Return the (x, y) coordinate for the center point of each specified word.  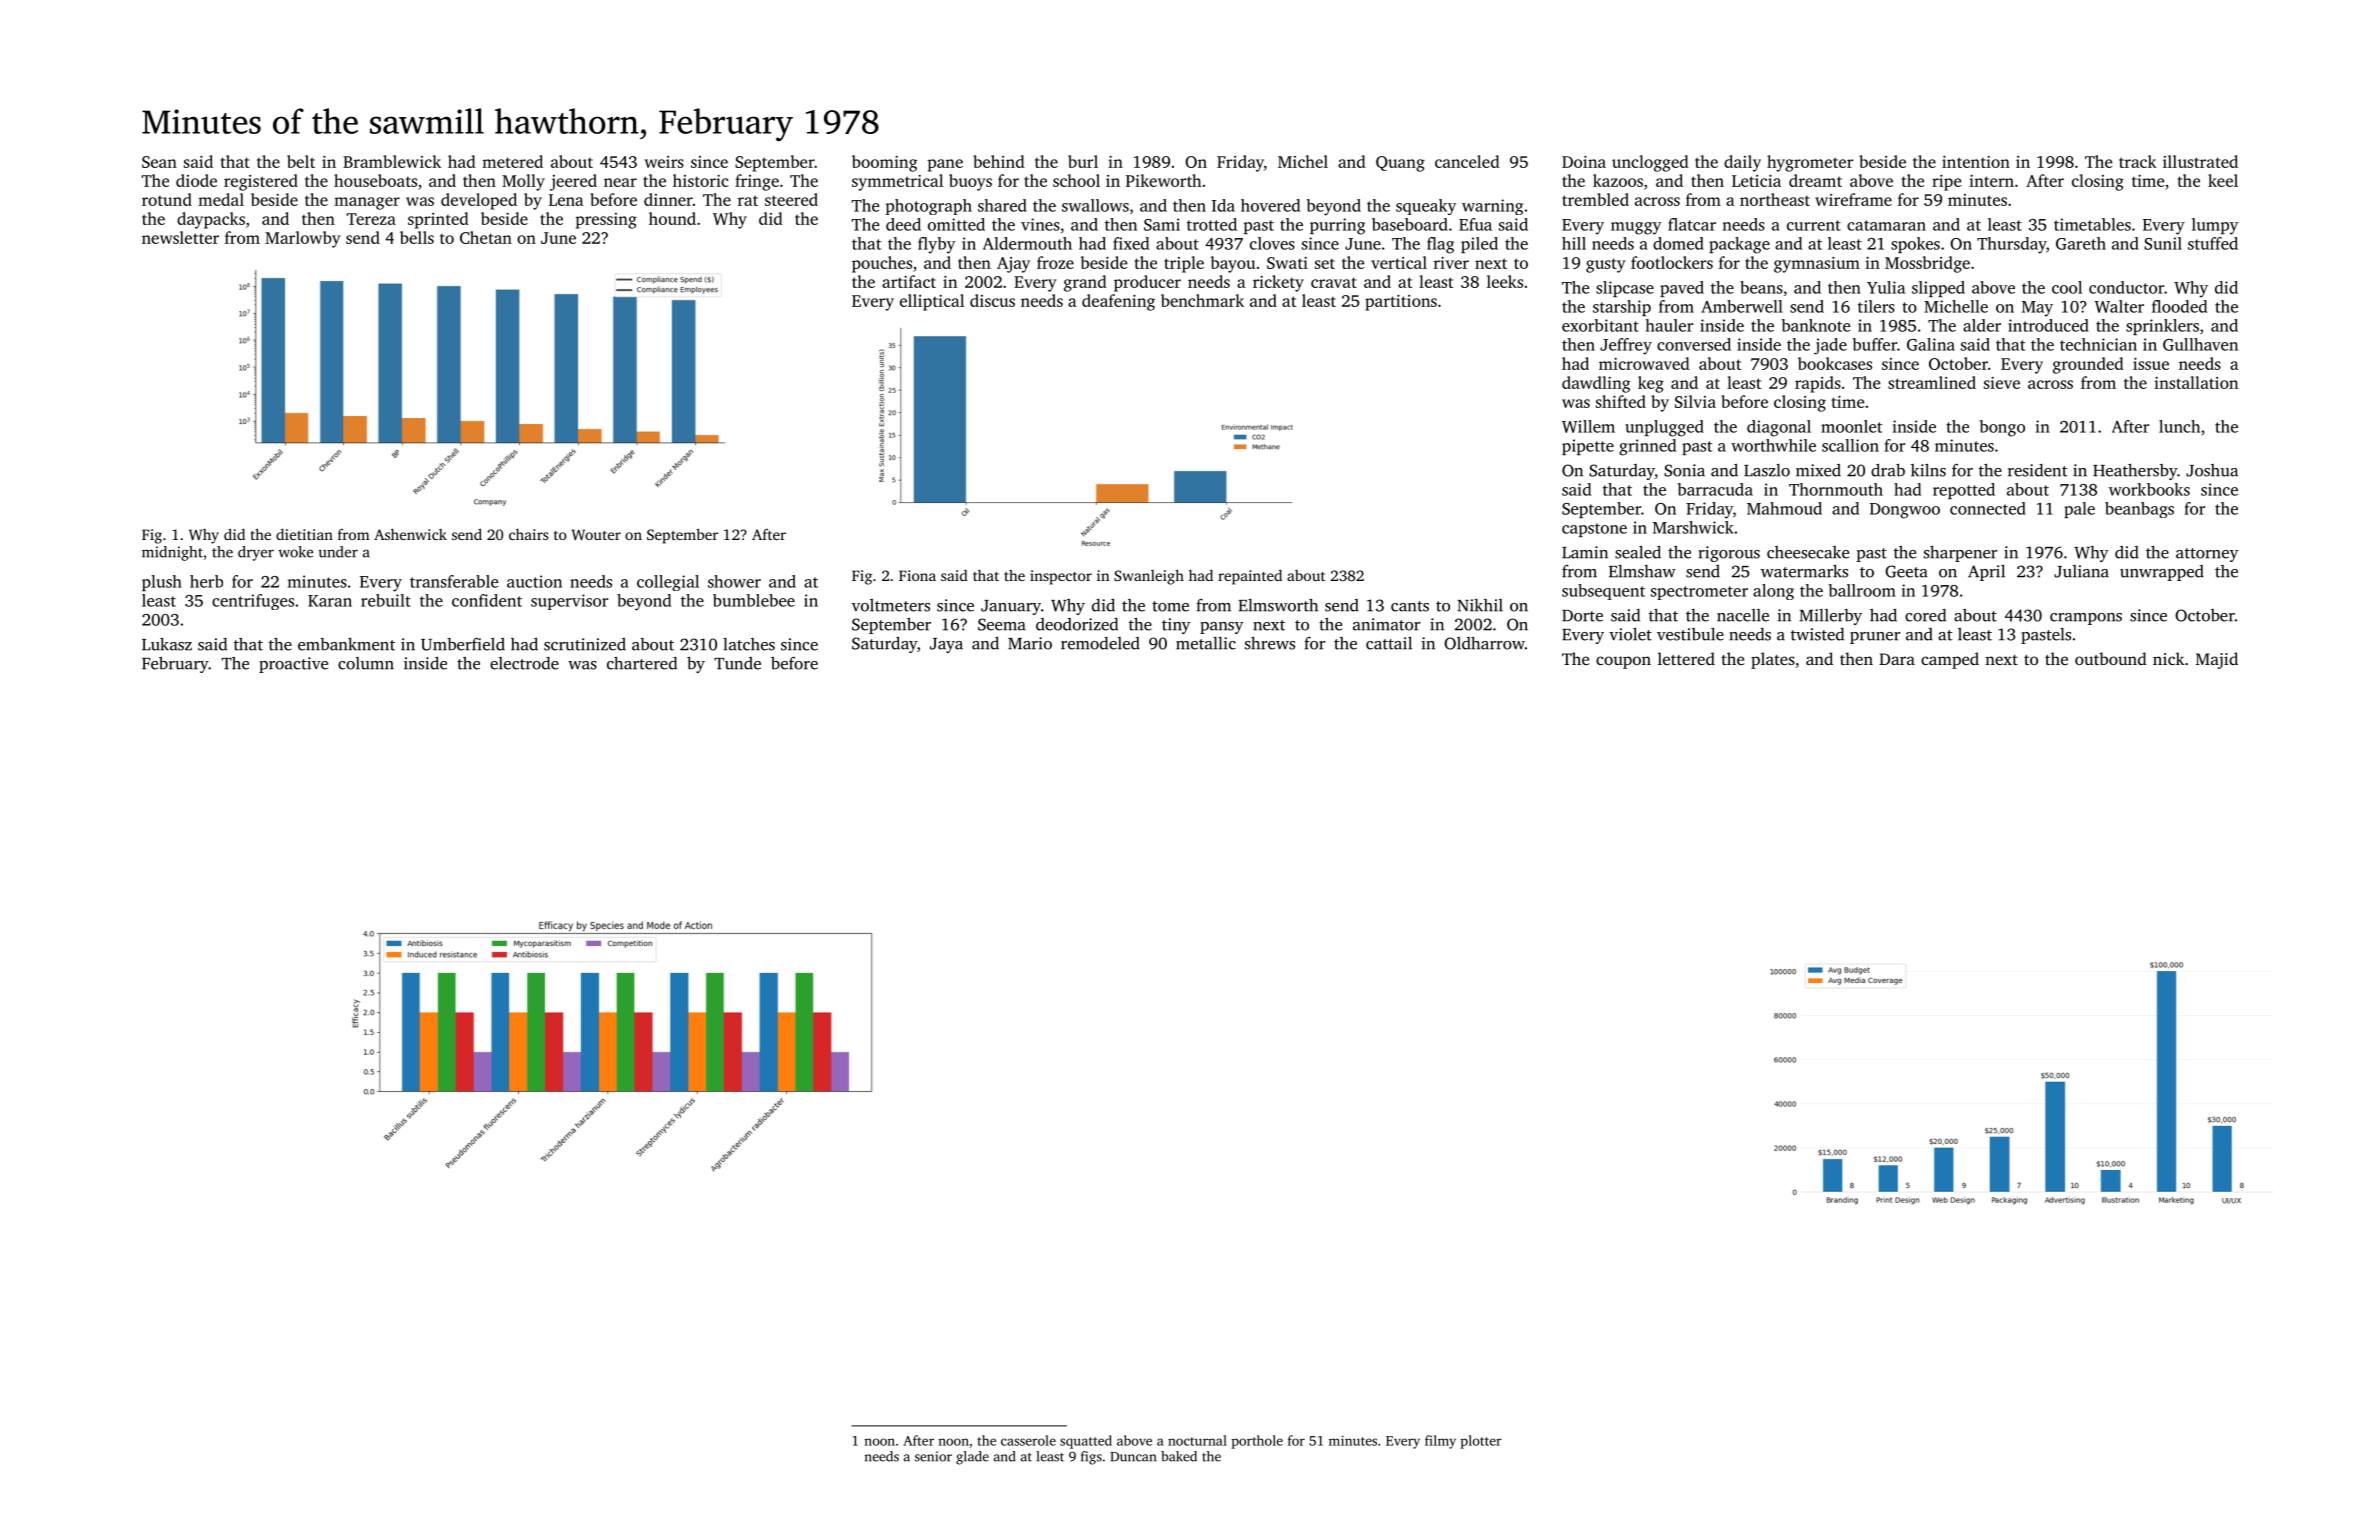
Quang (1400, 164)
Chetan (486, 237)
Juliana (2081, 571)
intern (1991, 181)
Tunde (737, 663)
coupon (1623, 662)
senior (933, 1456)
